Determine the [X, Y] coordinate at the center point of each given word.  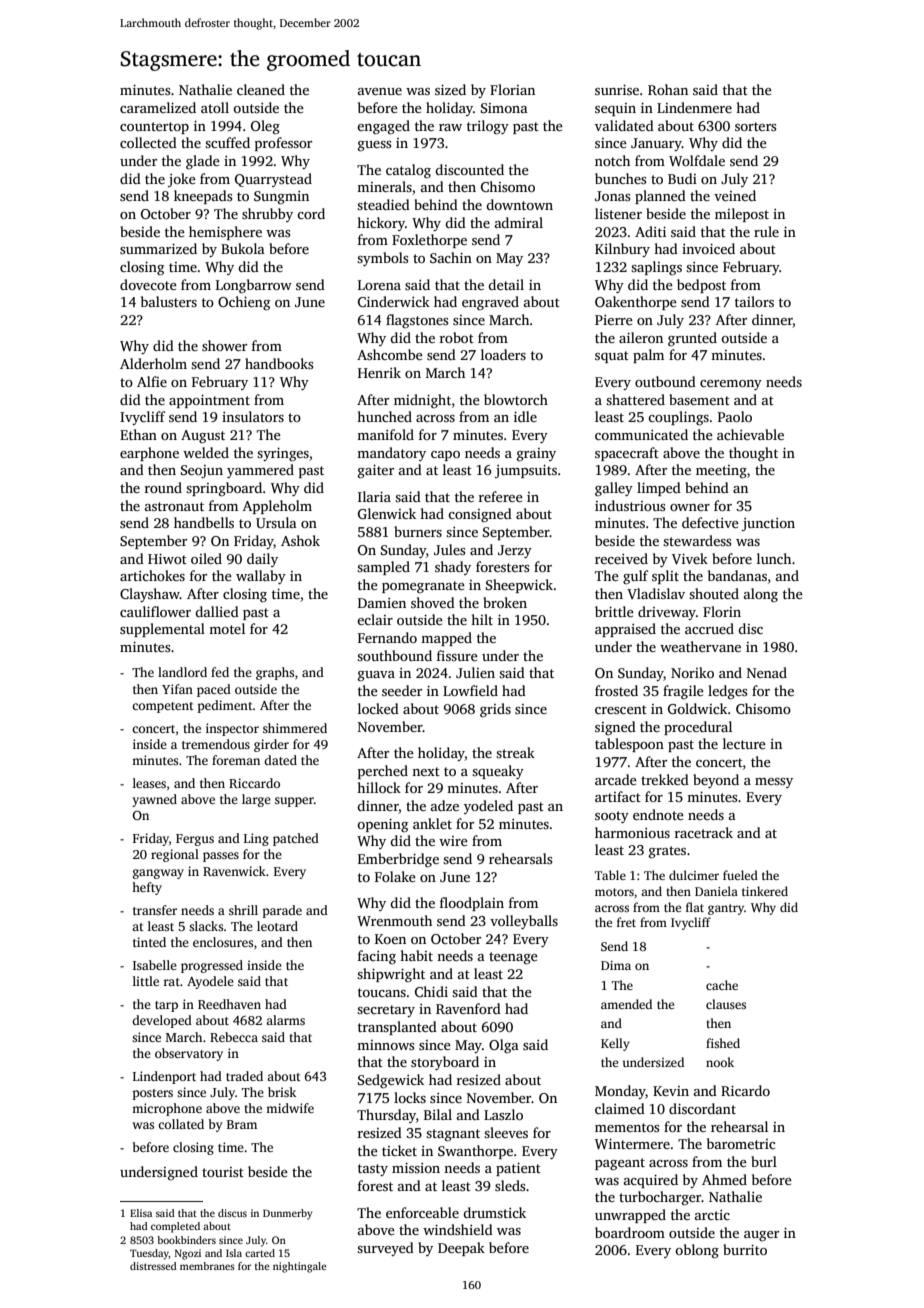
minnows [385, 1045]
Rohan [668, 89]
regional [175, 855]
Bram [242, 1124]
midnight [422, 401]
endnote [658, 814]
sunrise [617, 90]
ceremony [731, 385]
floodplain [472, 904]
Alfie [152, 381]
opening [382, 825]
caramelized [158, 107]
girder [271, 745]
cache [722, 985]
